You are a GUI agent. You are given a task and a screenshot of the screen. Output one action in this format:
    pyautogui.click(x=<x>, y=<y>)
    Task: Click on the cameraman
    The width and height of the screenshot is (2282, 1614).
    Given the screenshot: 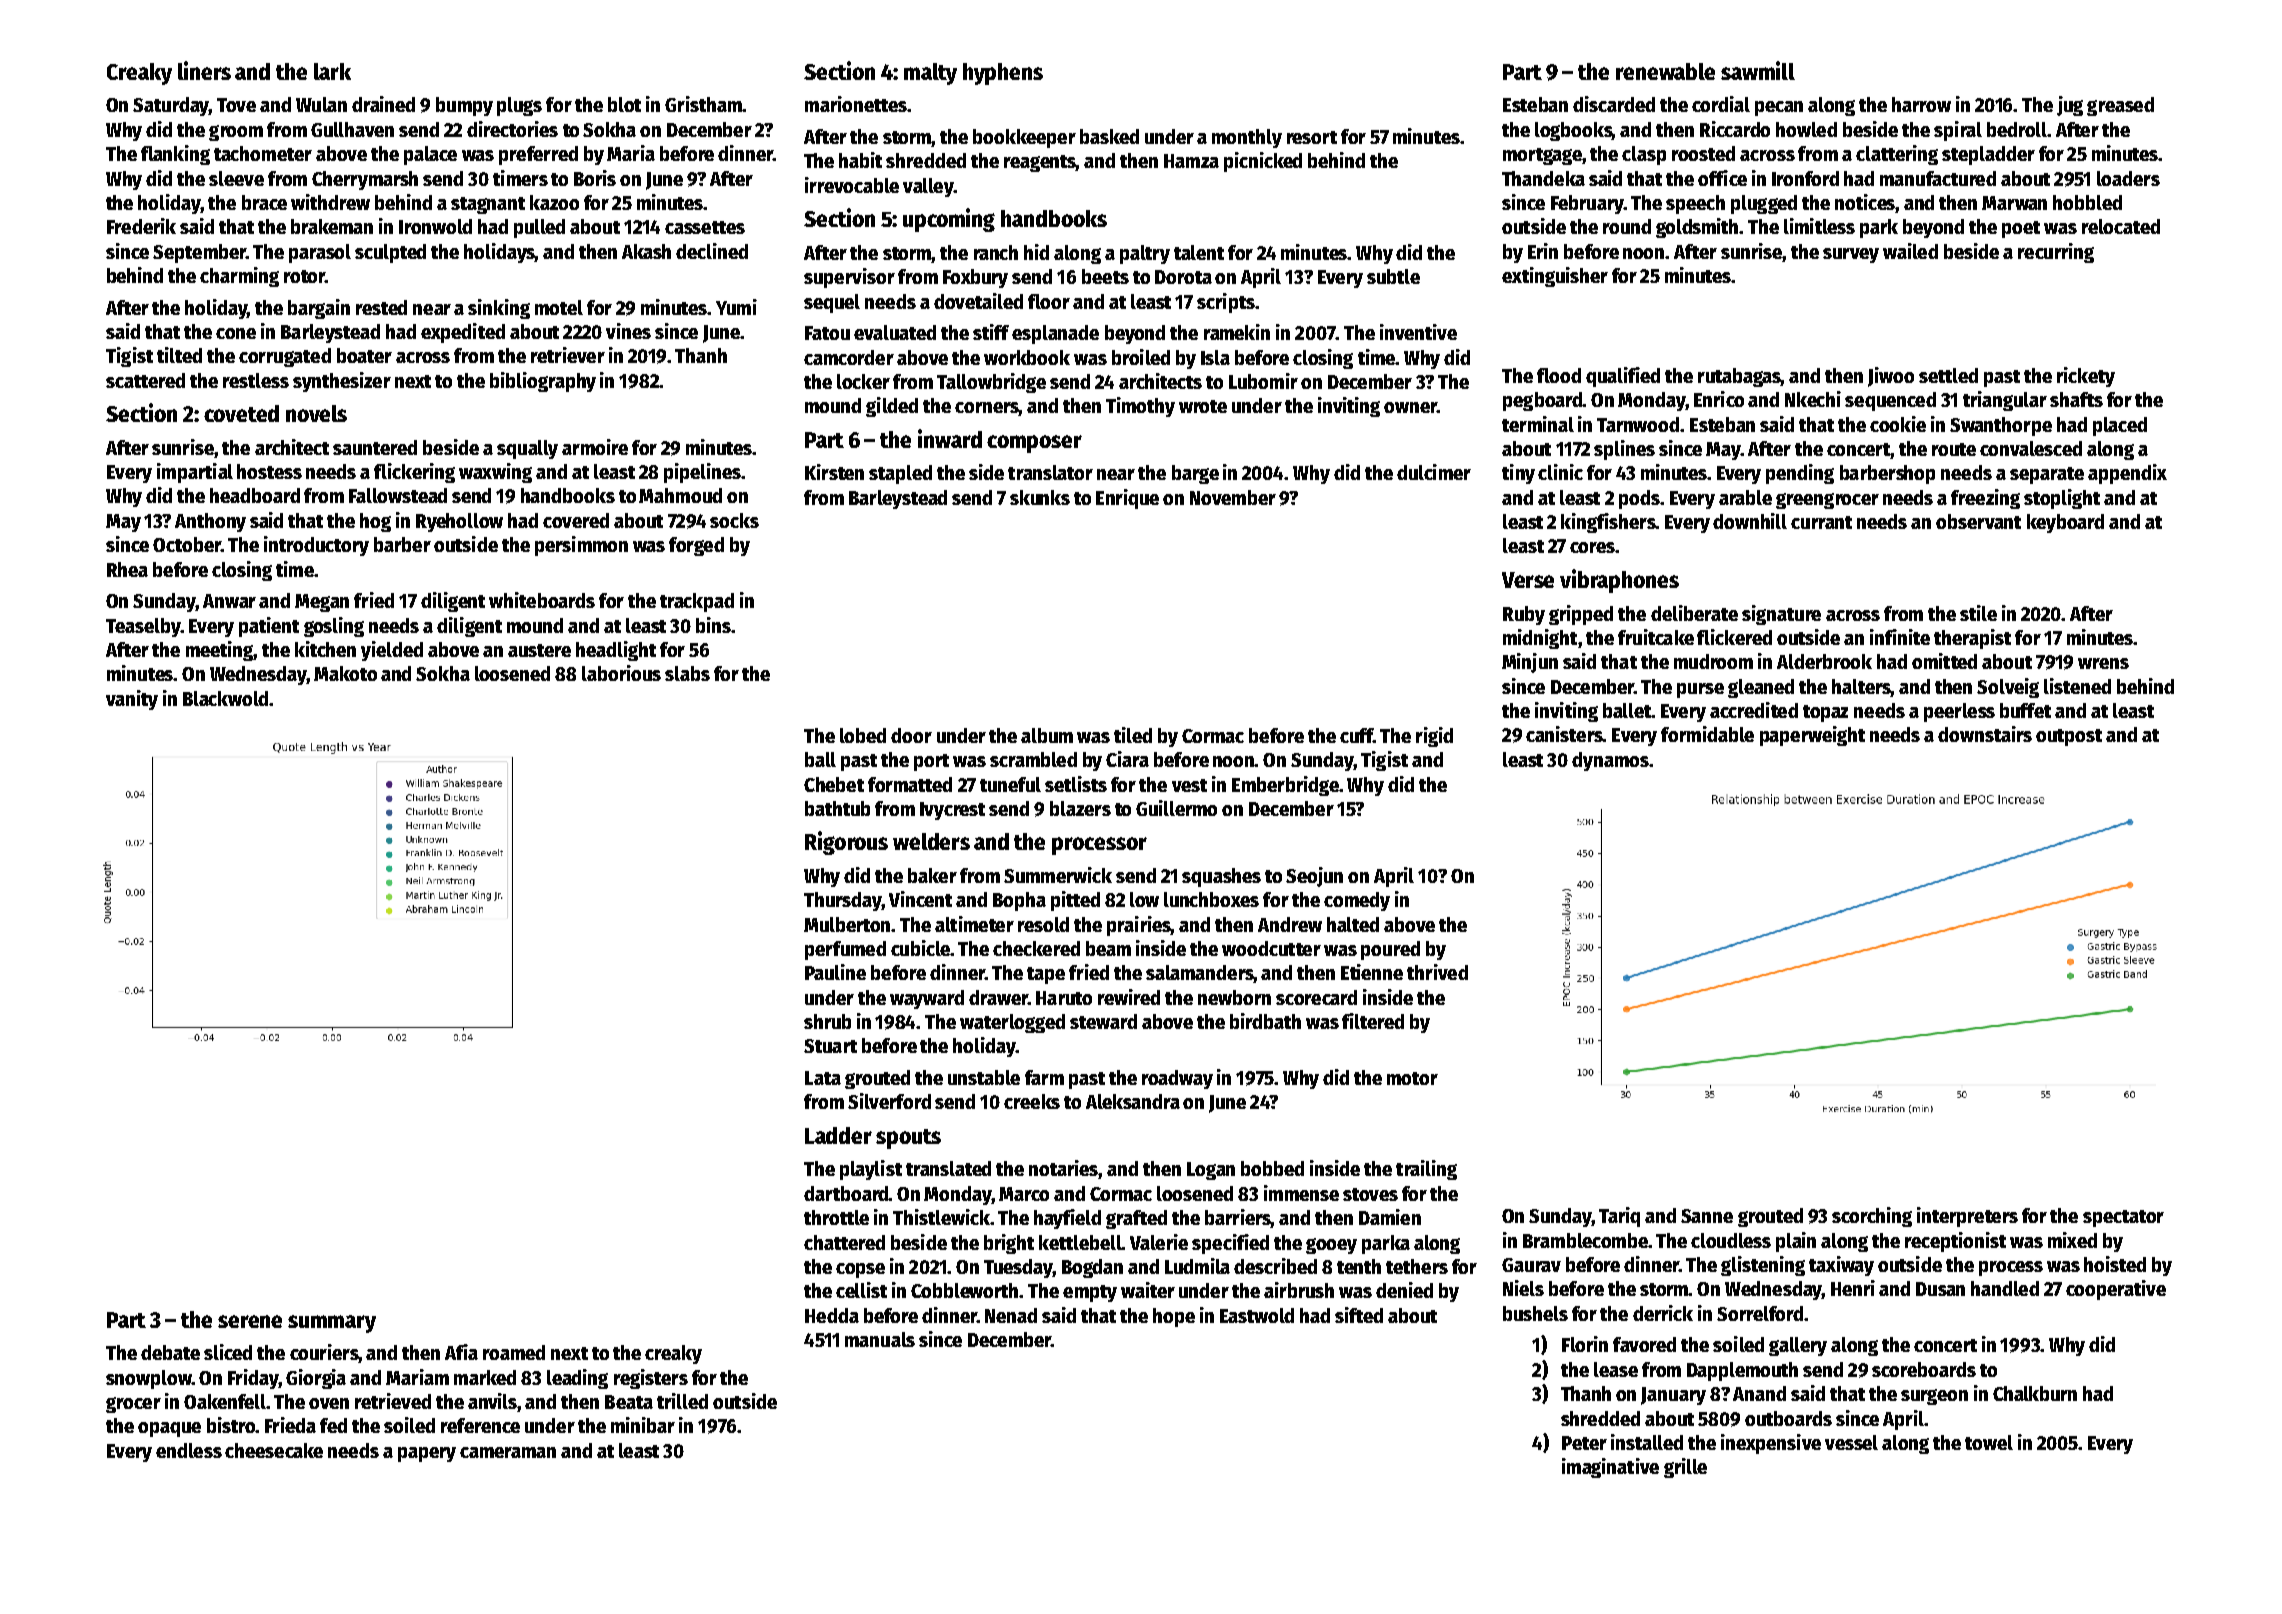 What is the action you would take?
    pyautogui.click(x=508, y=1452)
